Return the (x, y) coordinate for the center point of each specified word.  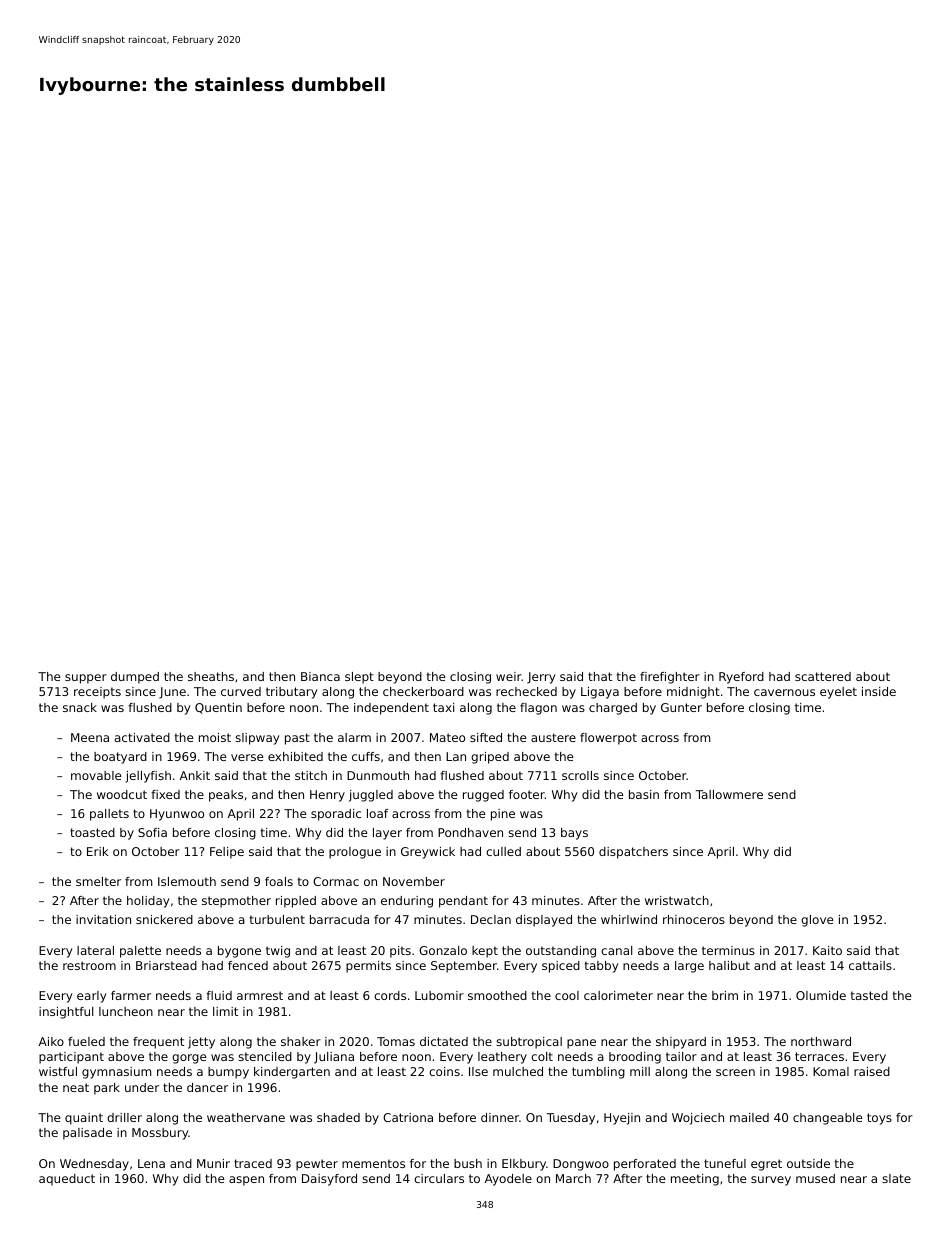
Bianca (320, 676)
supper (86, 679)
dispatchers (633, 853)
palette (140, 952)
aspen (246, 1181)
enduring (407, 902)
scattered (823, 676)
